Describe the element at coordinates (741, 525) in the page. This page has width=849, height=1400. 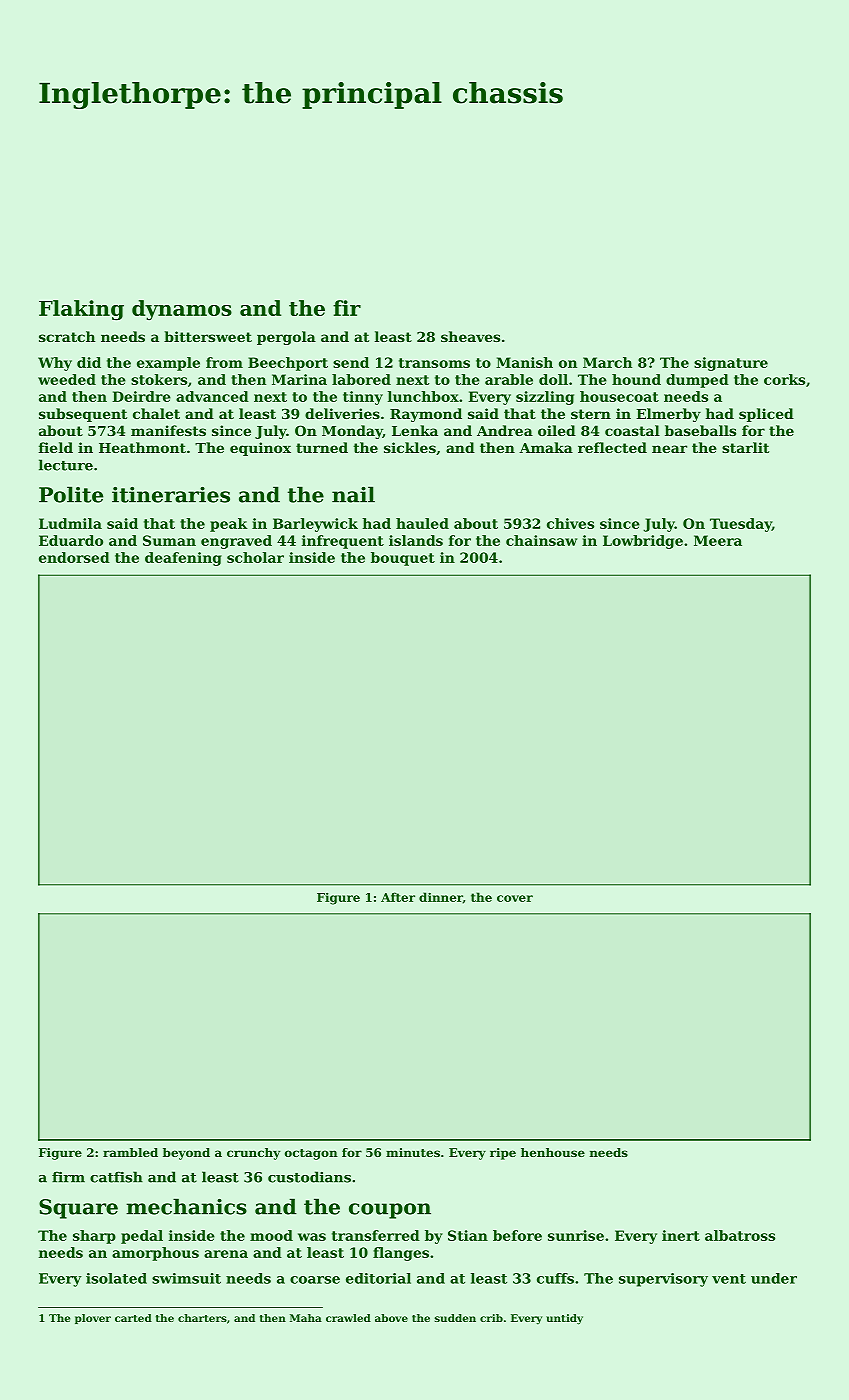
I see `Tuesday` at that location.
